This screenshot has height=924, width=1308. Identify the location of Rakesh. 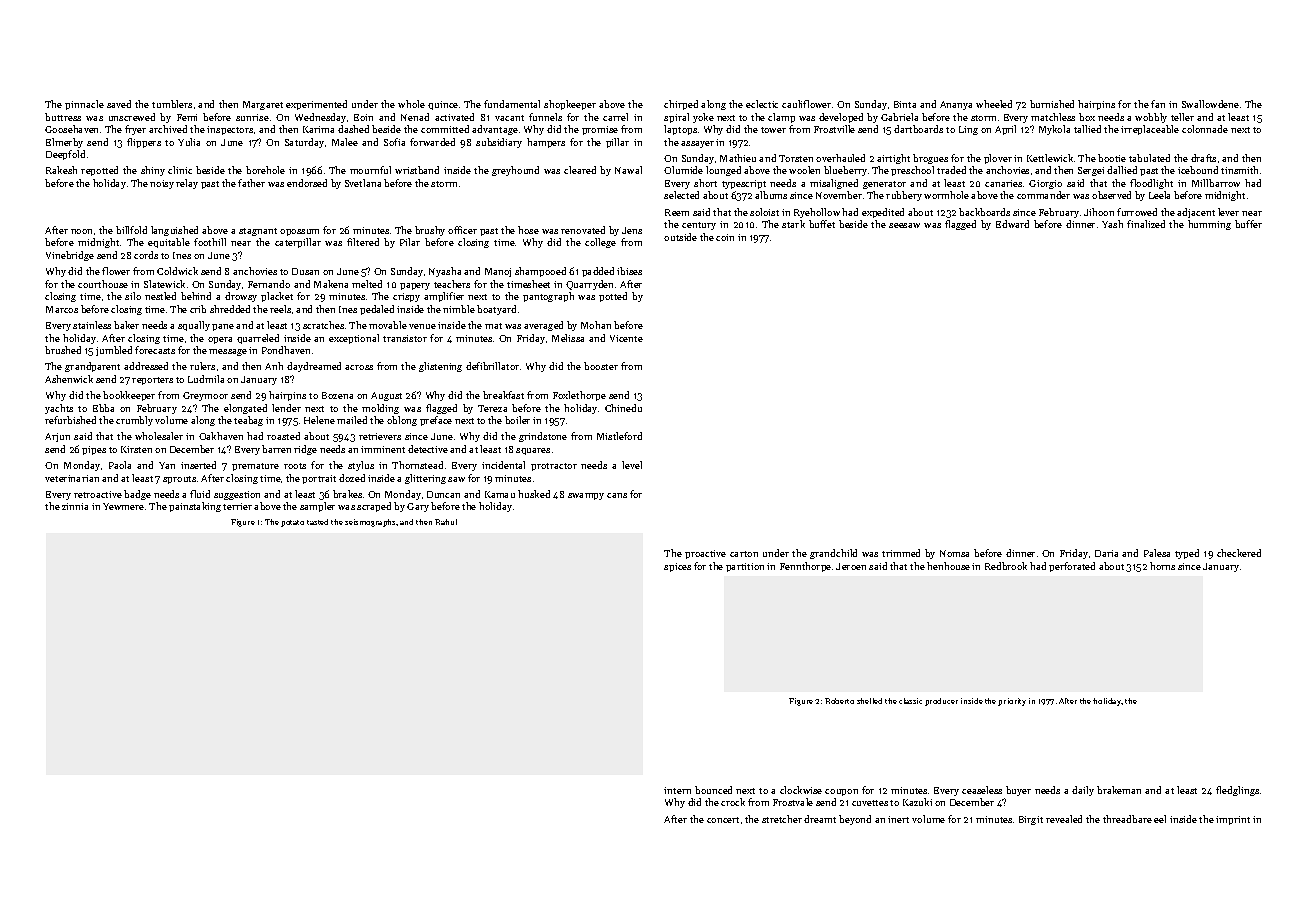
(61, 170).
